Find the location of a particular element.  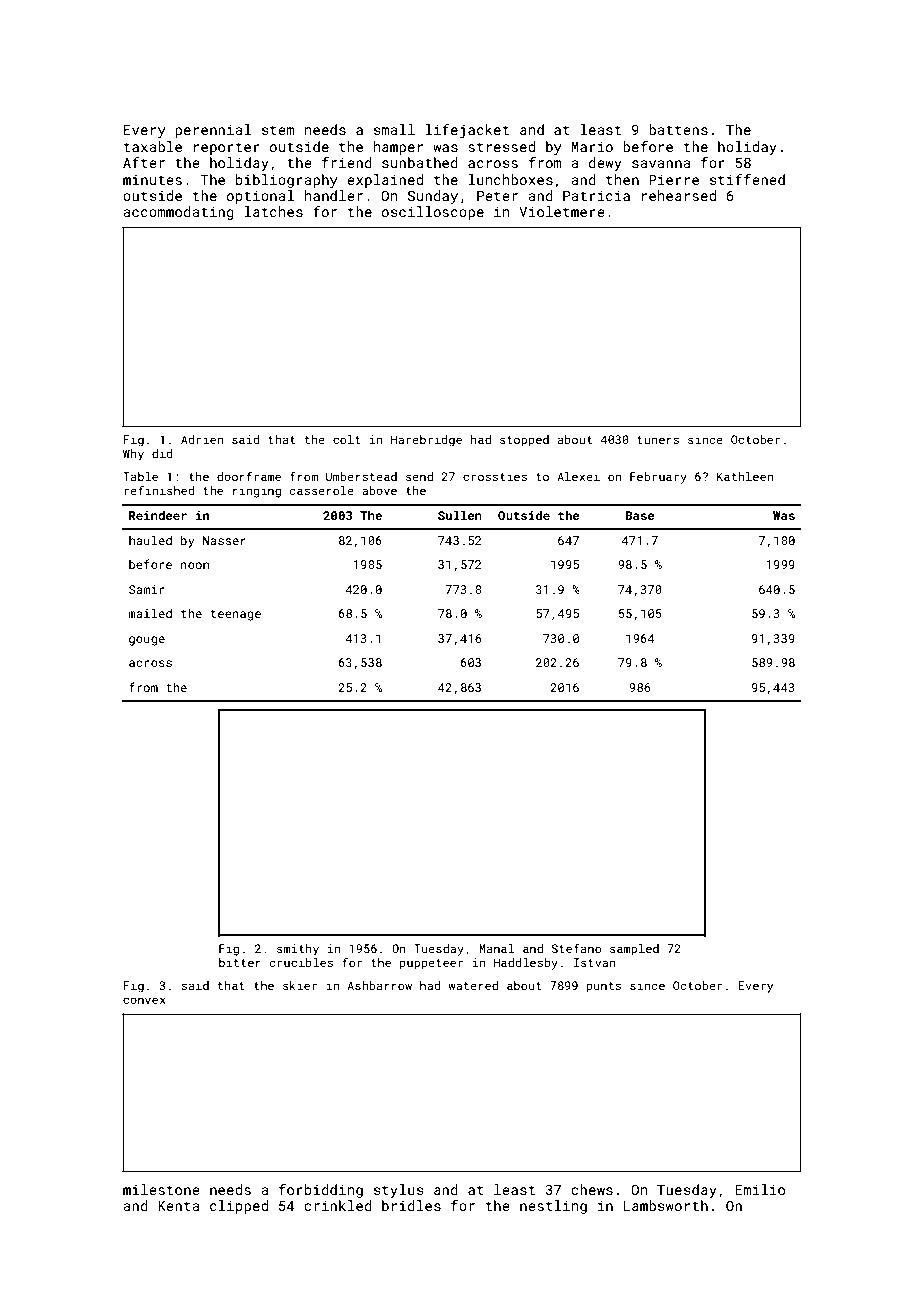

teenage is located at coordinates (235, 615).
